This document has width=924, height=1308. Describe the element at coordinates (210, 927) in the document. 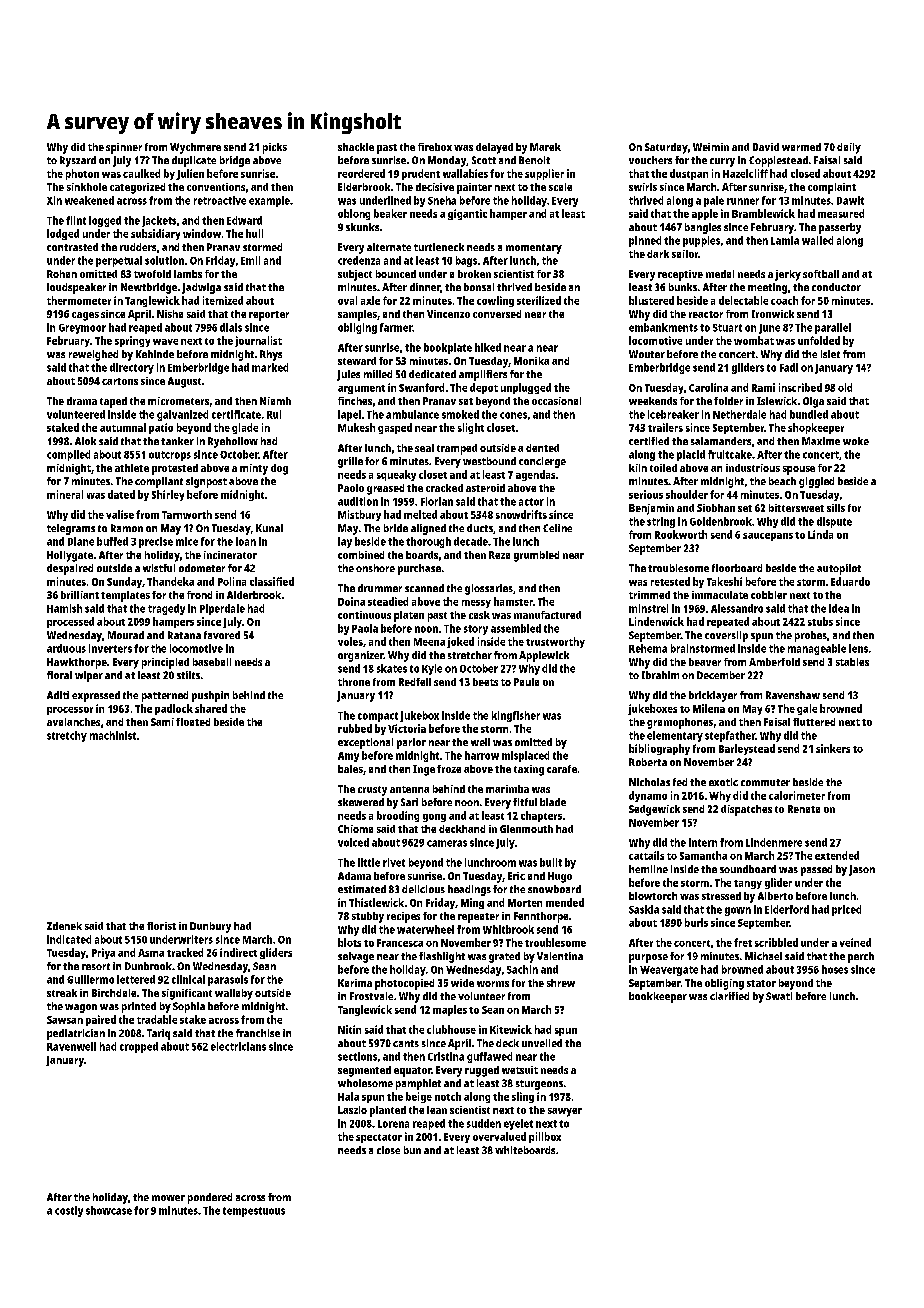

I see `Dunbury` at that location.
